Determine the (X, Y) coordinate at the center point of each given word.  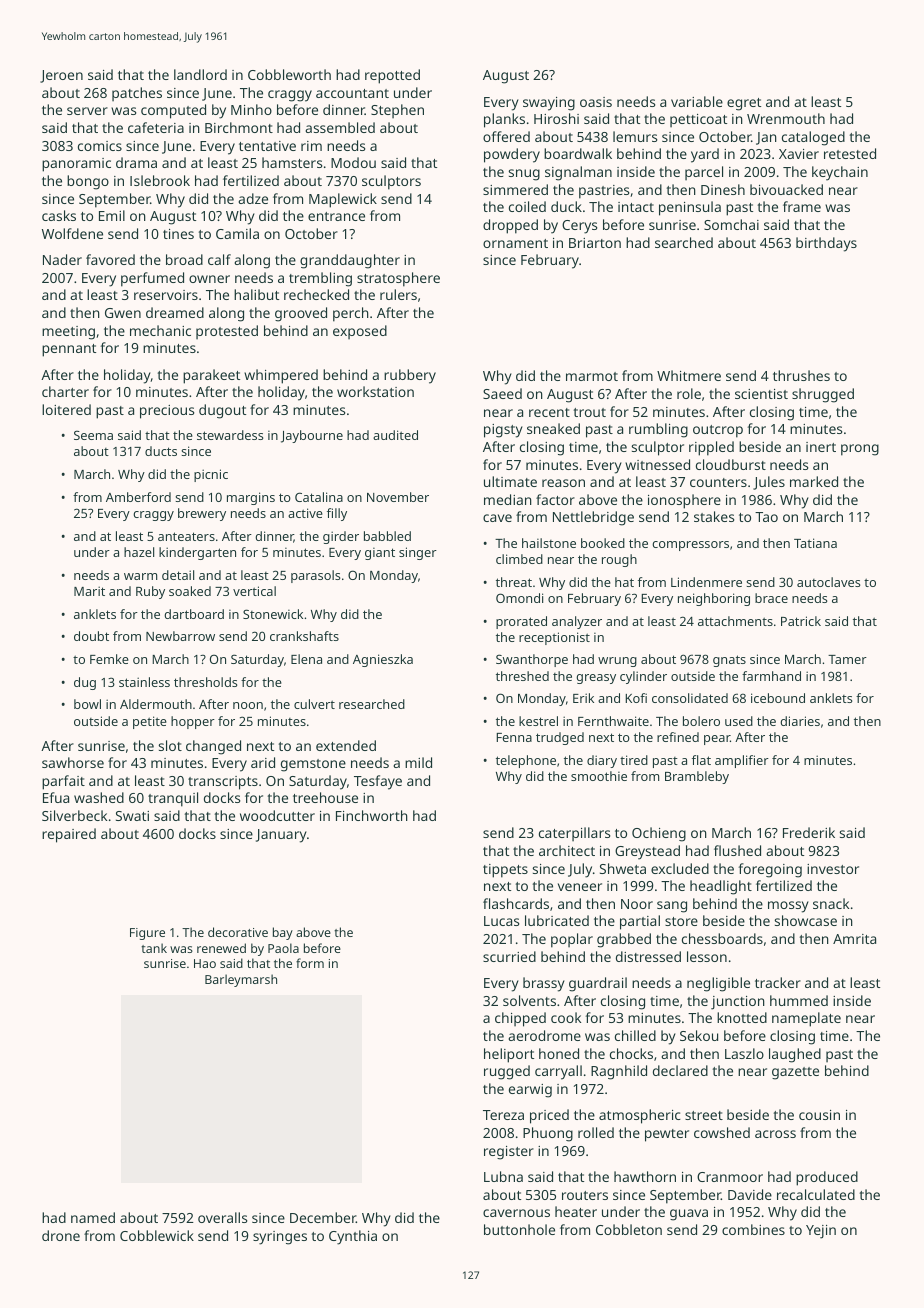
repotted (392, 76)
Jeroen (61, 76)
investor (833, 869)
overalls (222, 1217)
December (323, 1217)
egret (744, 104)
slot (170, 745)
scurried (509, 956)
